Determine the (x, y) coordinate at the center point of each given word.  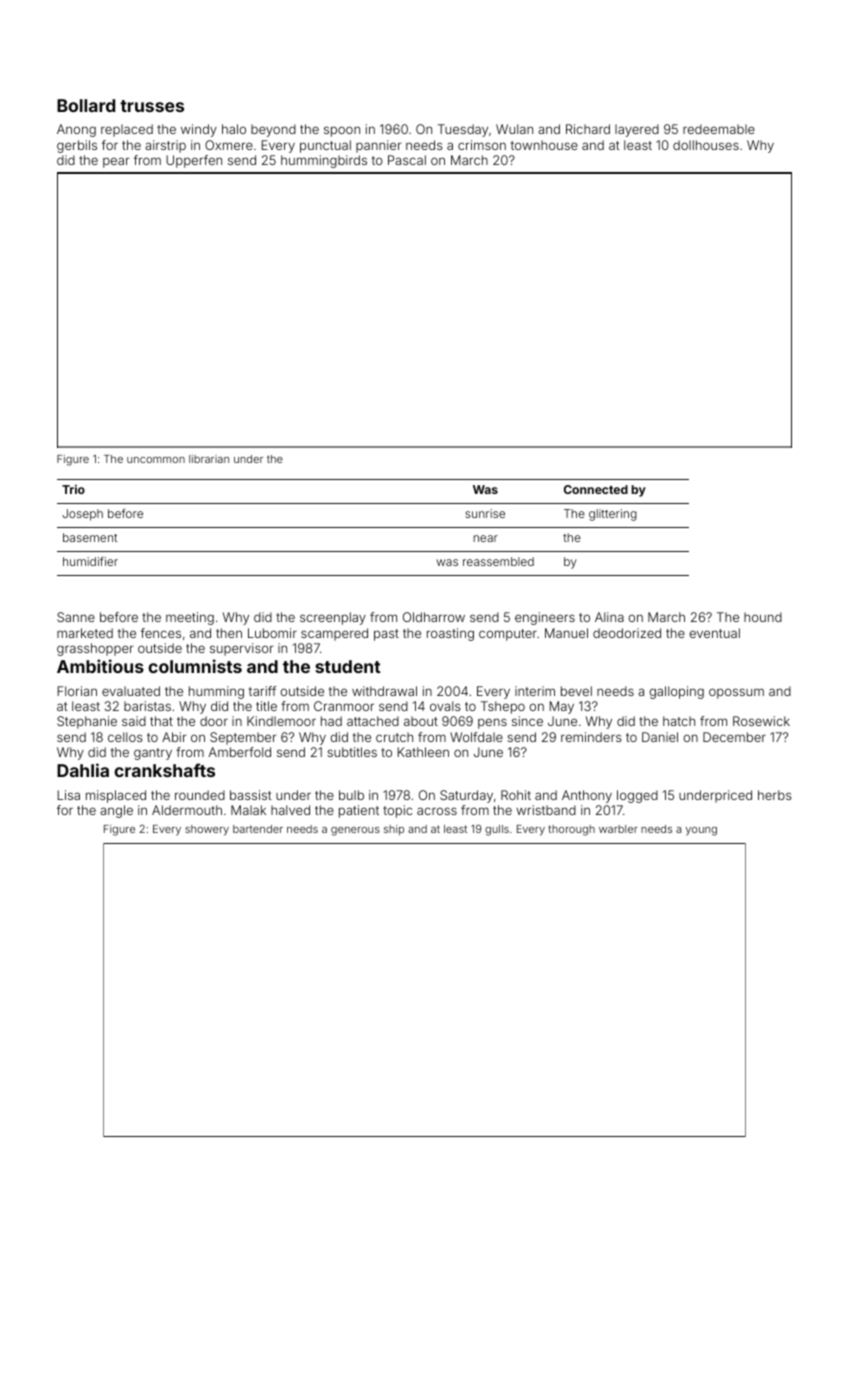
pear (116, 162)
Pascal (407, 160)
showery (207, 830)
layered (637, 130)
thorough (571, 830)
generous (355, 831)
